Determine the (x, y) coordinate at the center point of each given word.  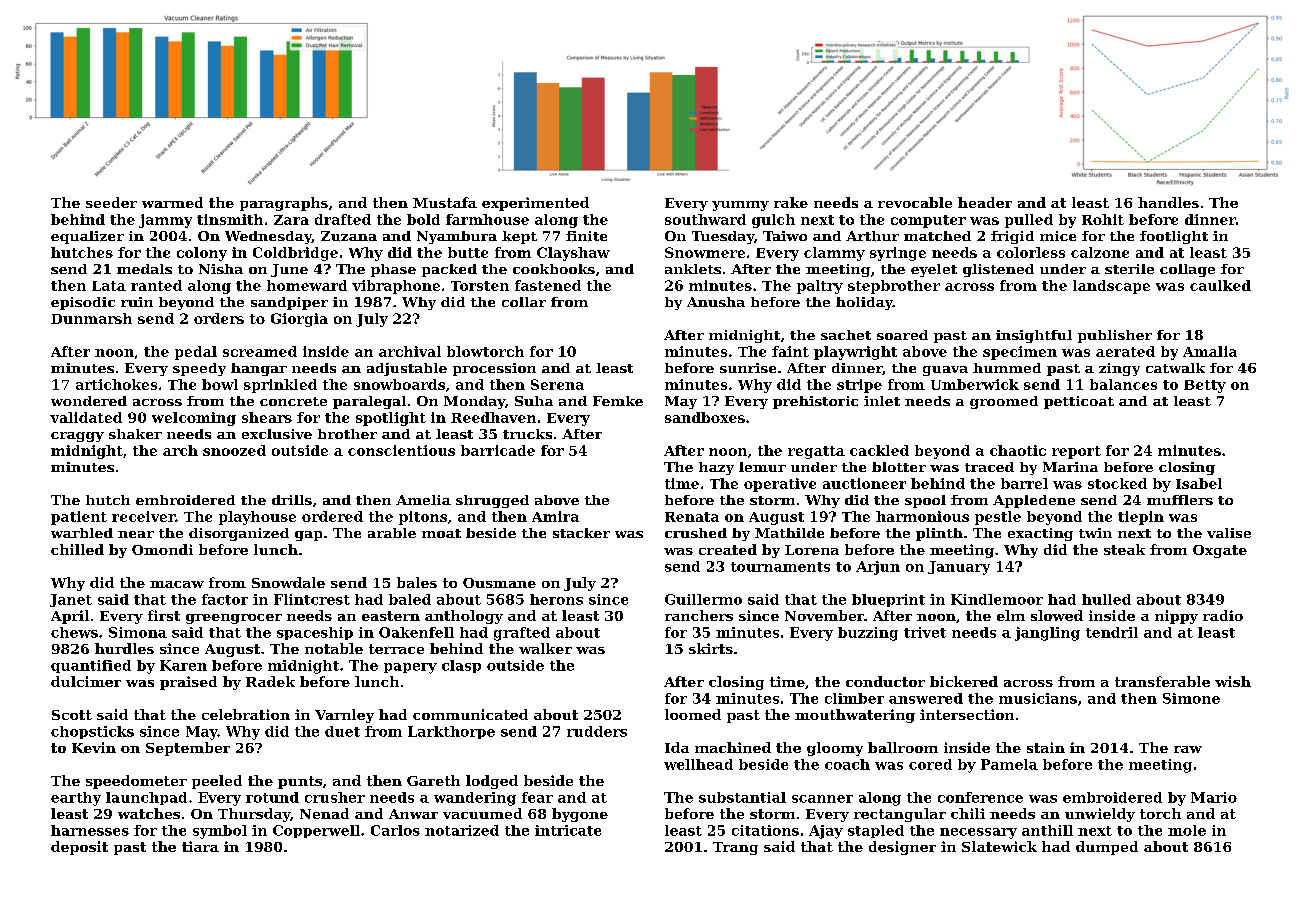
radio (1223, 615)
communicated (470, 714)
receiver (143, 516)
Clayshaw (573, 254)
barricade (498, 450)
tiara (200, 846)
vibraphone (396, 287)
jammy (165, 221)
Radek (270, 681)
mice (1058, 236)
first (164, 615)
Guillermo (703, 599)
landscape (1111, 287)
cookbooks (554, 269)
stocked (1117, 483)
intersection (967, 714)
